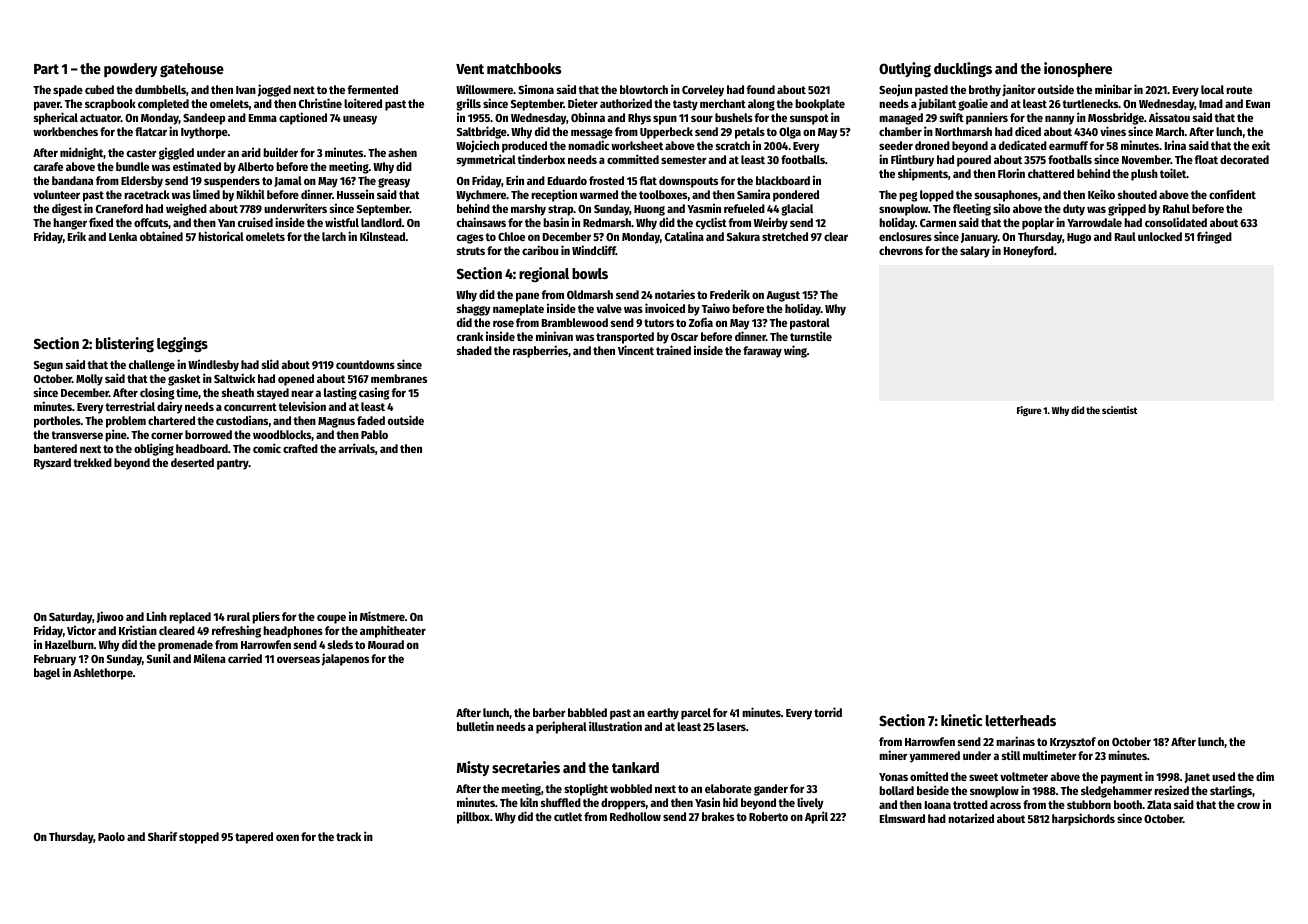 The width and height of the screenshot is (1308, 924). I want to click on Paolo, so click(111, 836).
